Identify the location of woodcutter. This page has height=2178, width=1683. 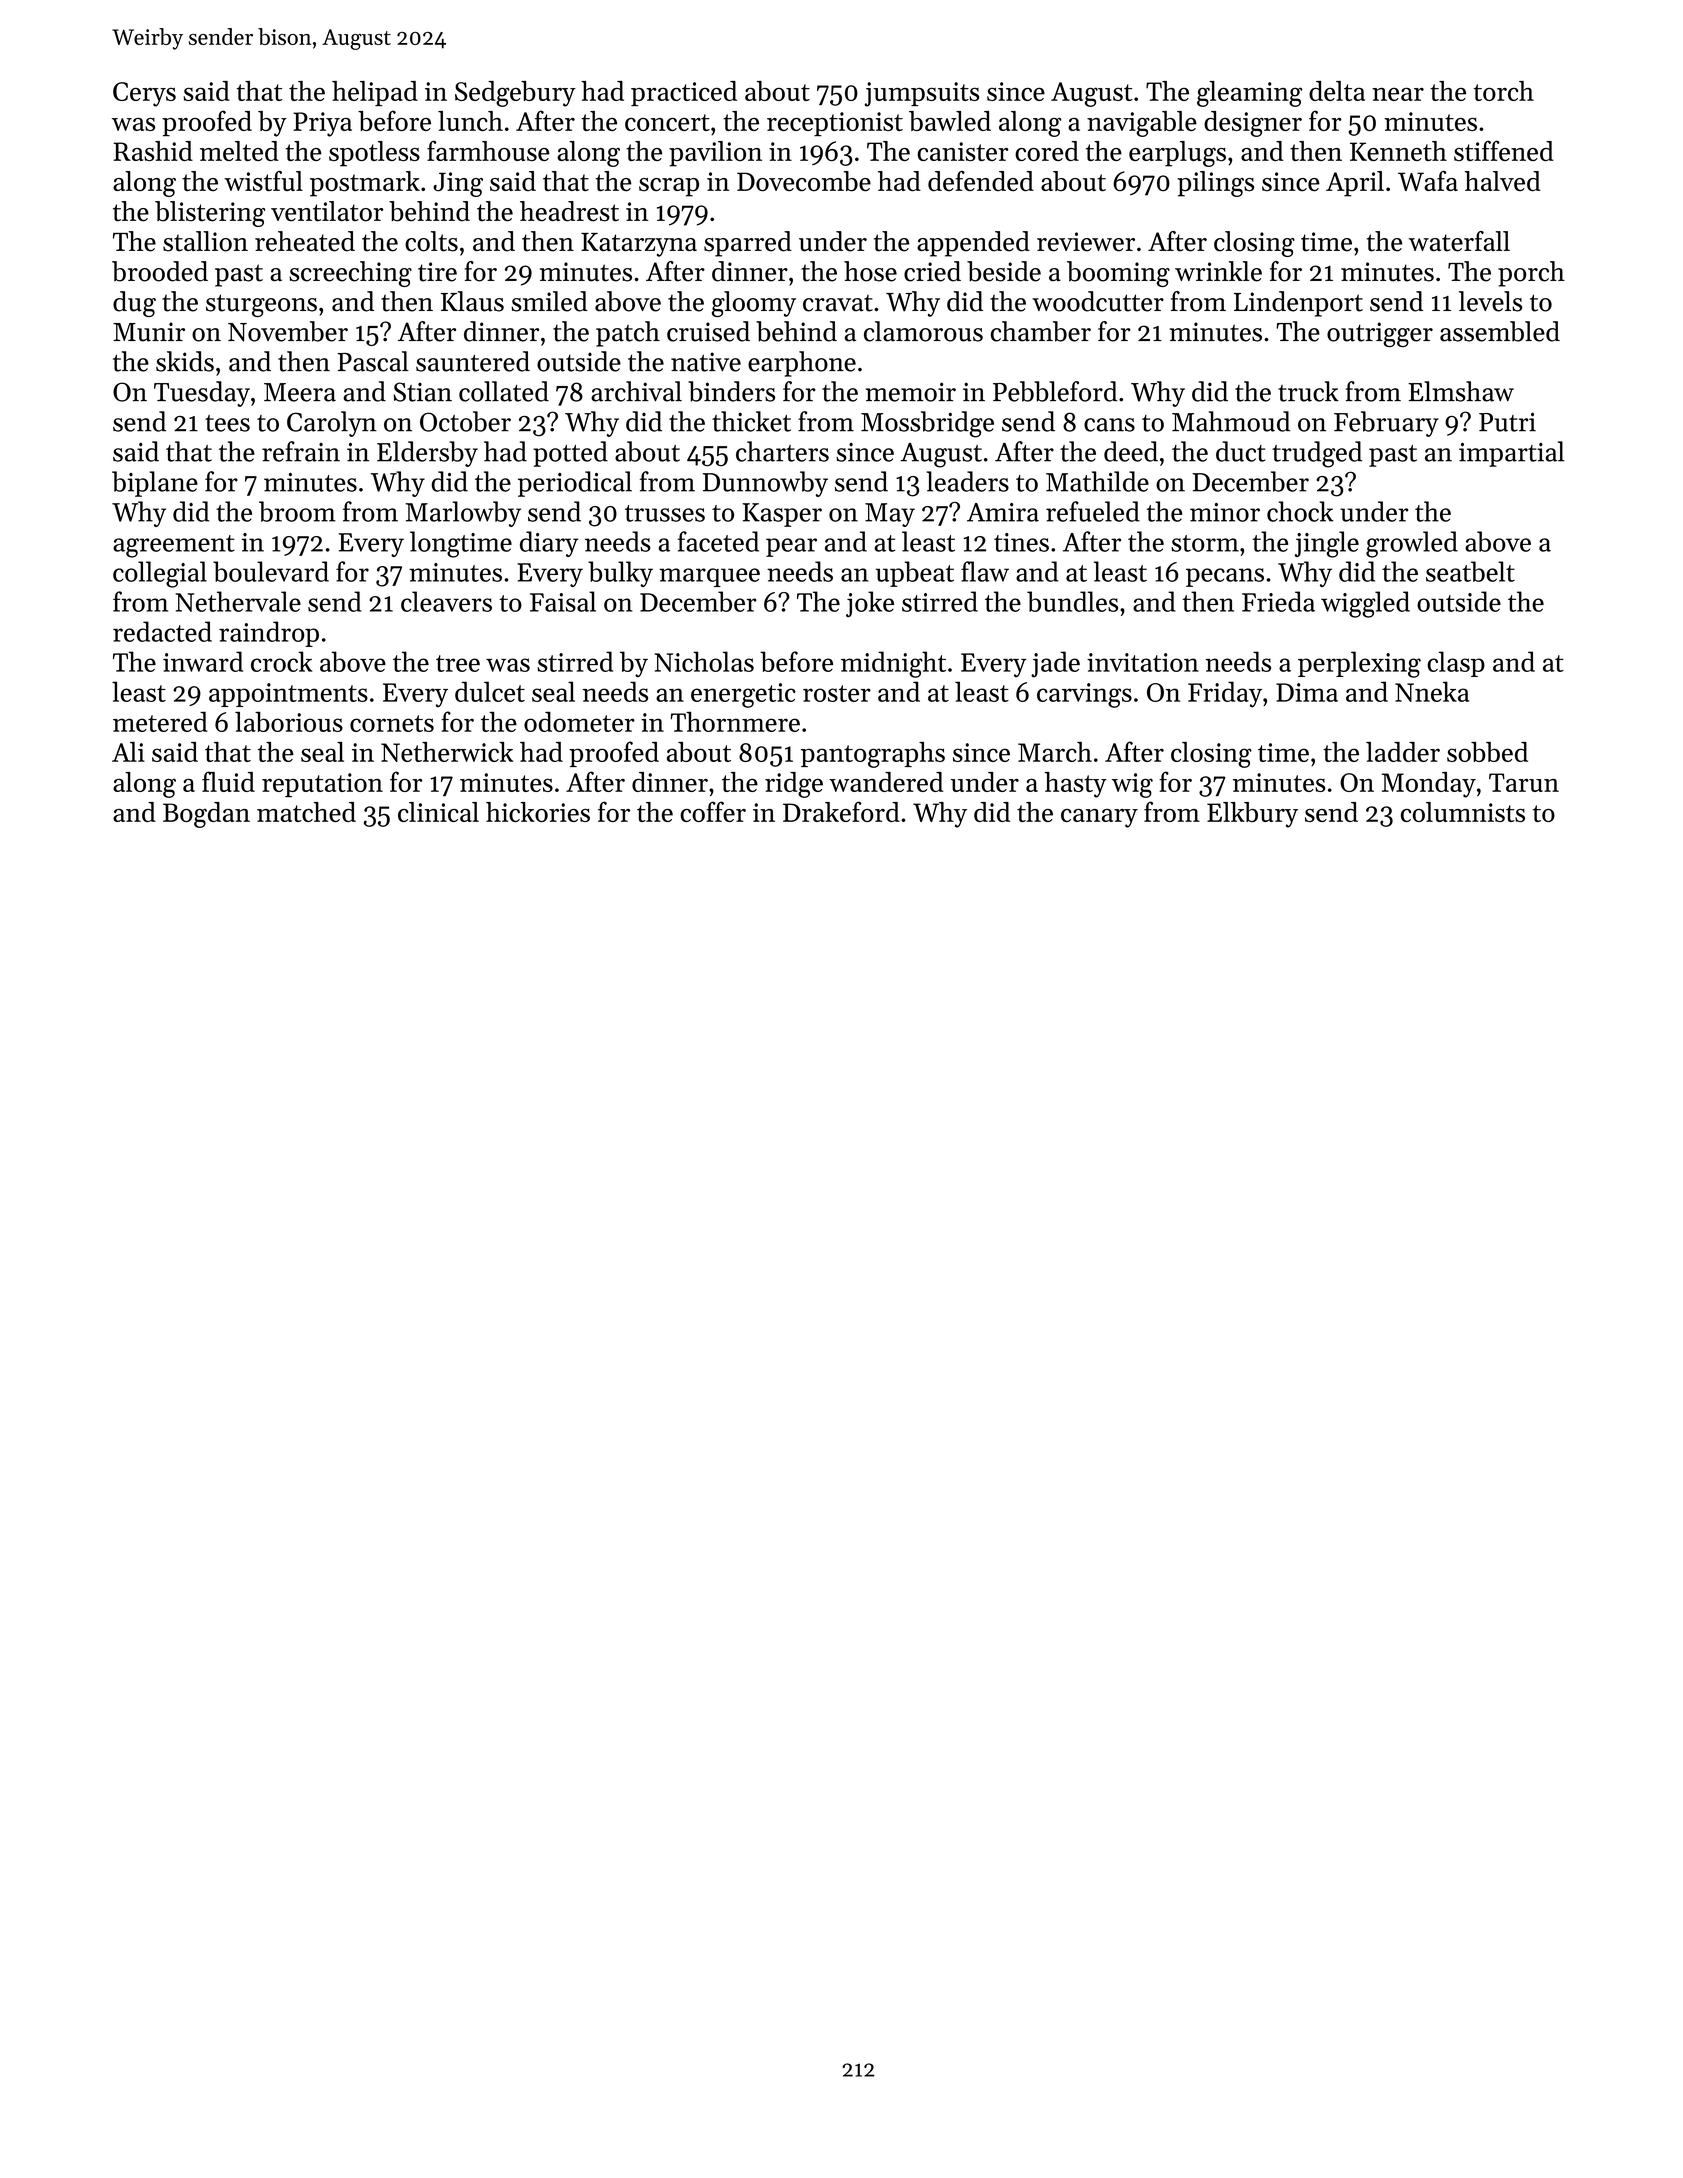
(1098, 301).
